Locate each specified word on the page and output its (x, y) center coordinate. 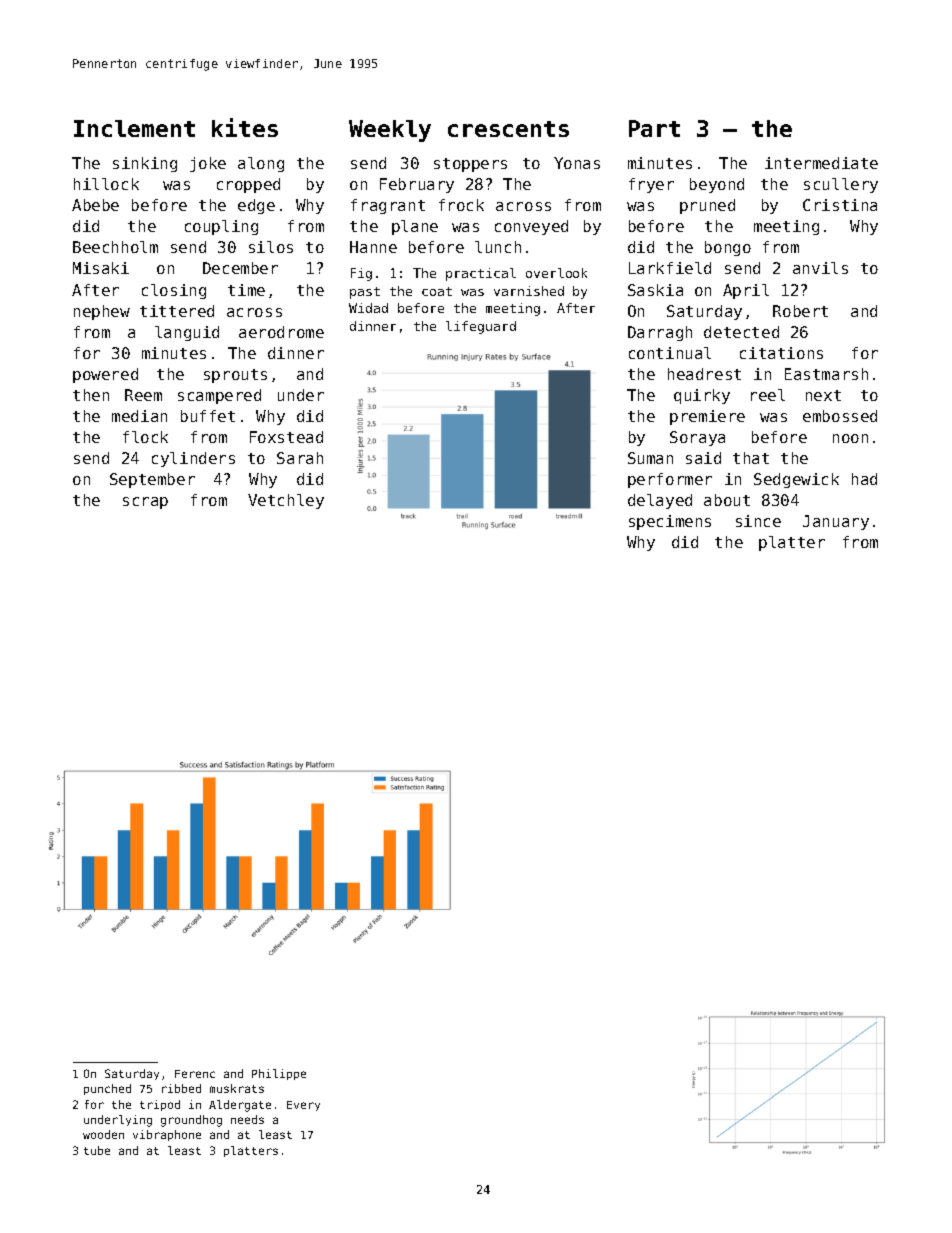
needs (247, 1119)
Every (303, 1106)
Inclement (134, 128)
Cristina (840, 205)
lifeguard (481, 327)
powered (105, 375)
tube (97, 1150)
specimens (670, 522)
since (758, 521)
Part (654, 128)
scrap (145, 503)
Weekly (390, 131)
